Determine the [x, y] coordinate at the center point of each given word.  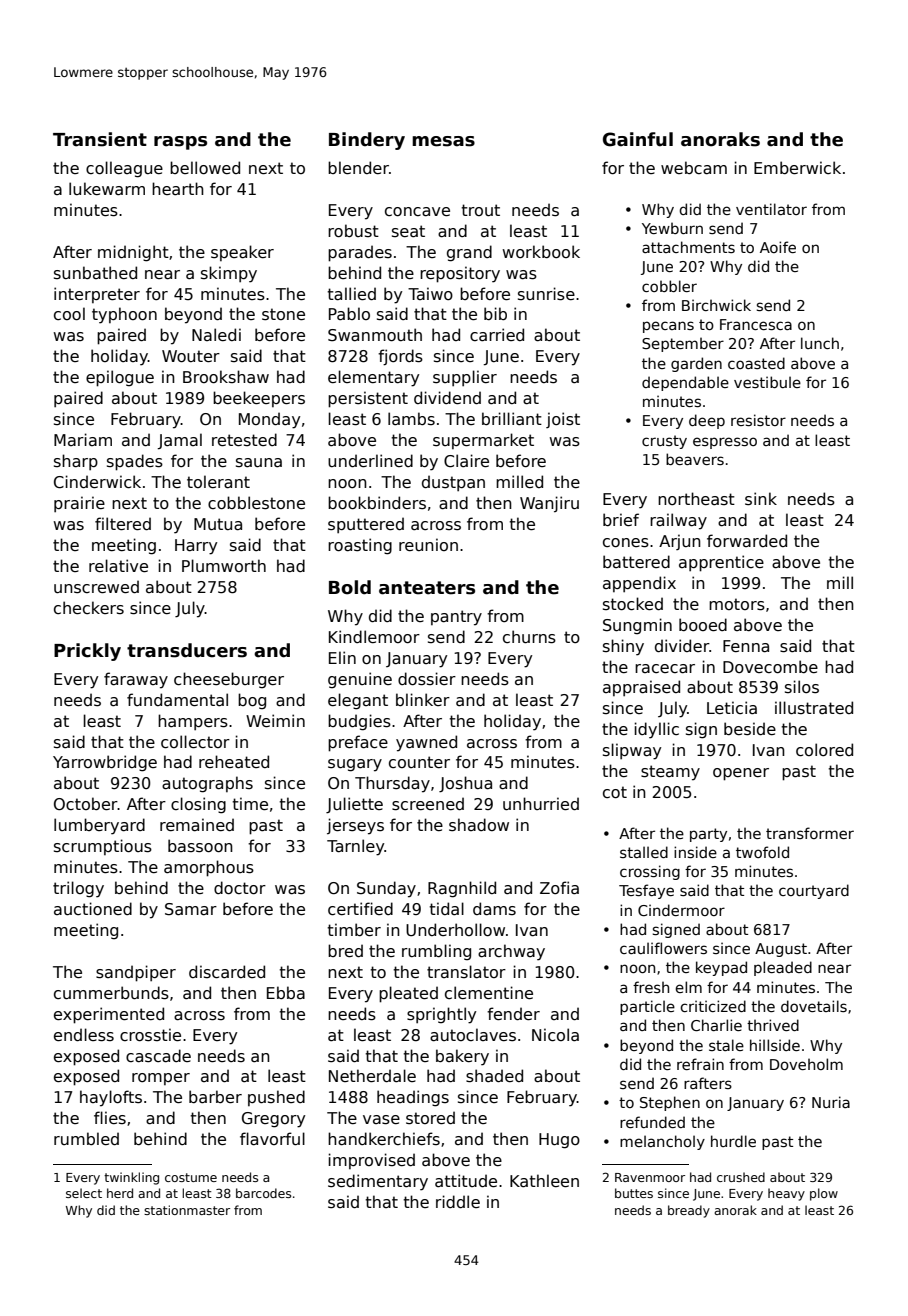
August [781, 950]
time [250, 803]
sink [761, 499]
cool [69, 313]
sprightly [441, 1015]
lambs [411, 419]
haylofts [111, 1098]
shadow [479, 825]
